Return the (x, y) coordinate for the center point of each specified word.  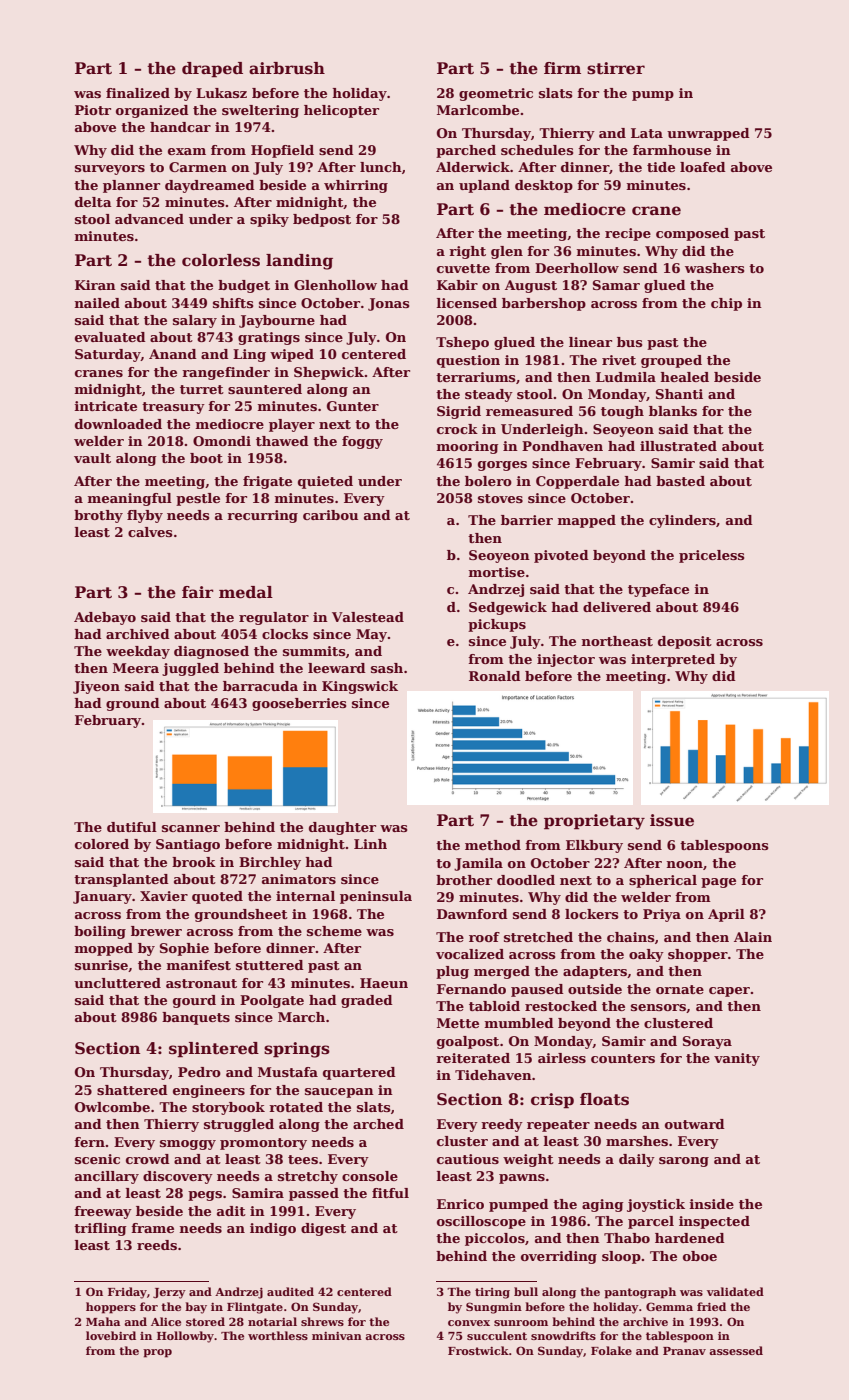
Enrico (460, 1204)
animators (299, 879)
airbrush (287, 68)
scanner (191, 828)
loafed (703, 167)
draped (212, 70)
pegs (205, 1196)
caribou (330, 515)
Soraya (707, 1042)
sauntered (265, 389)
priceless (711, 556)
